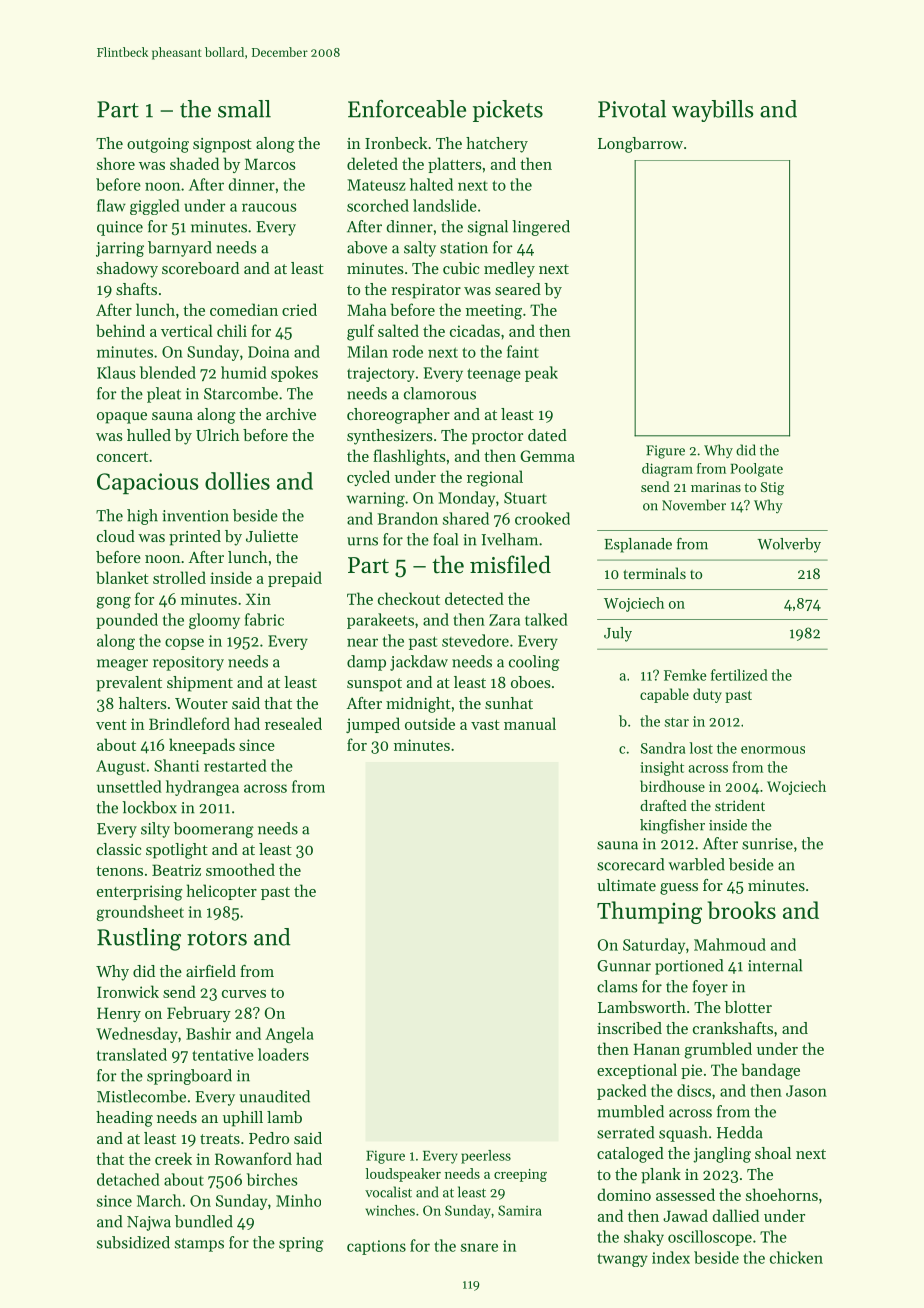 This document has height=1308, width=924. I want to click on Longbarrow, so click(640, 145).
